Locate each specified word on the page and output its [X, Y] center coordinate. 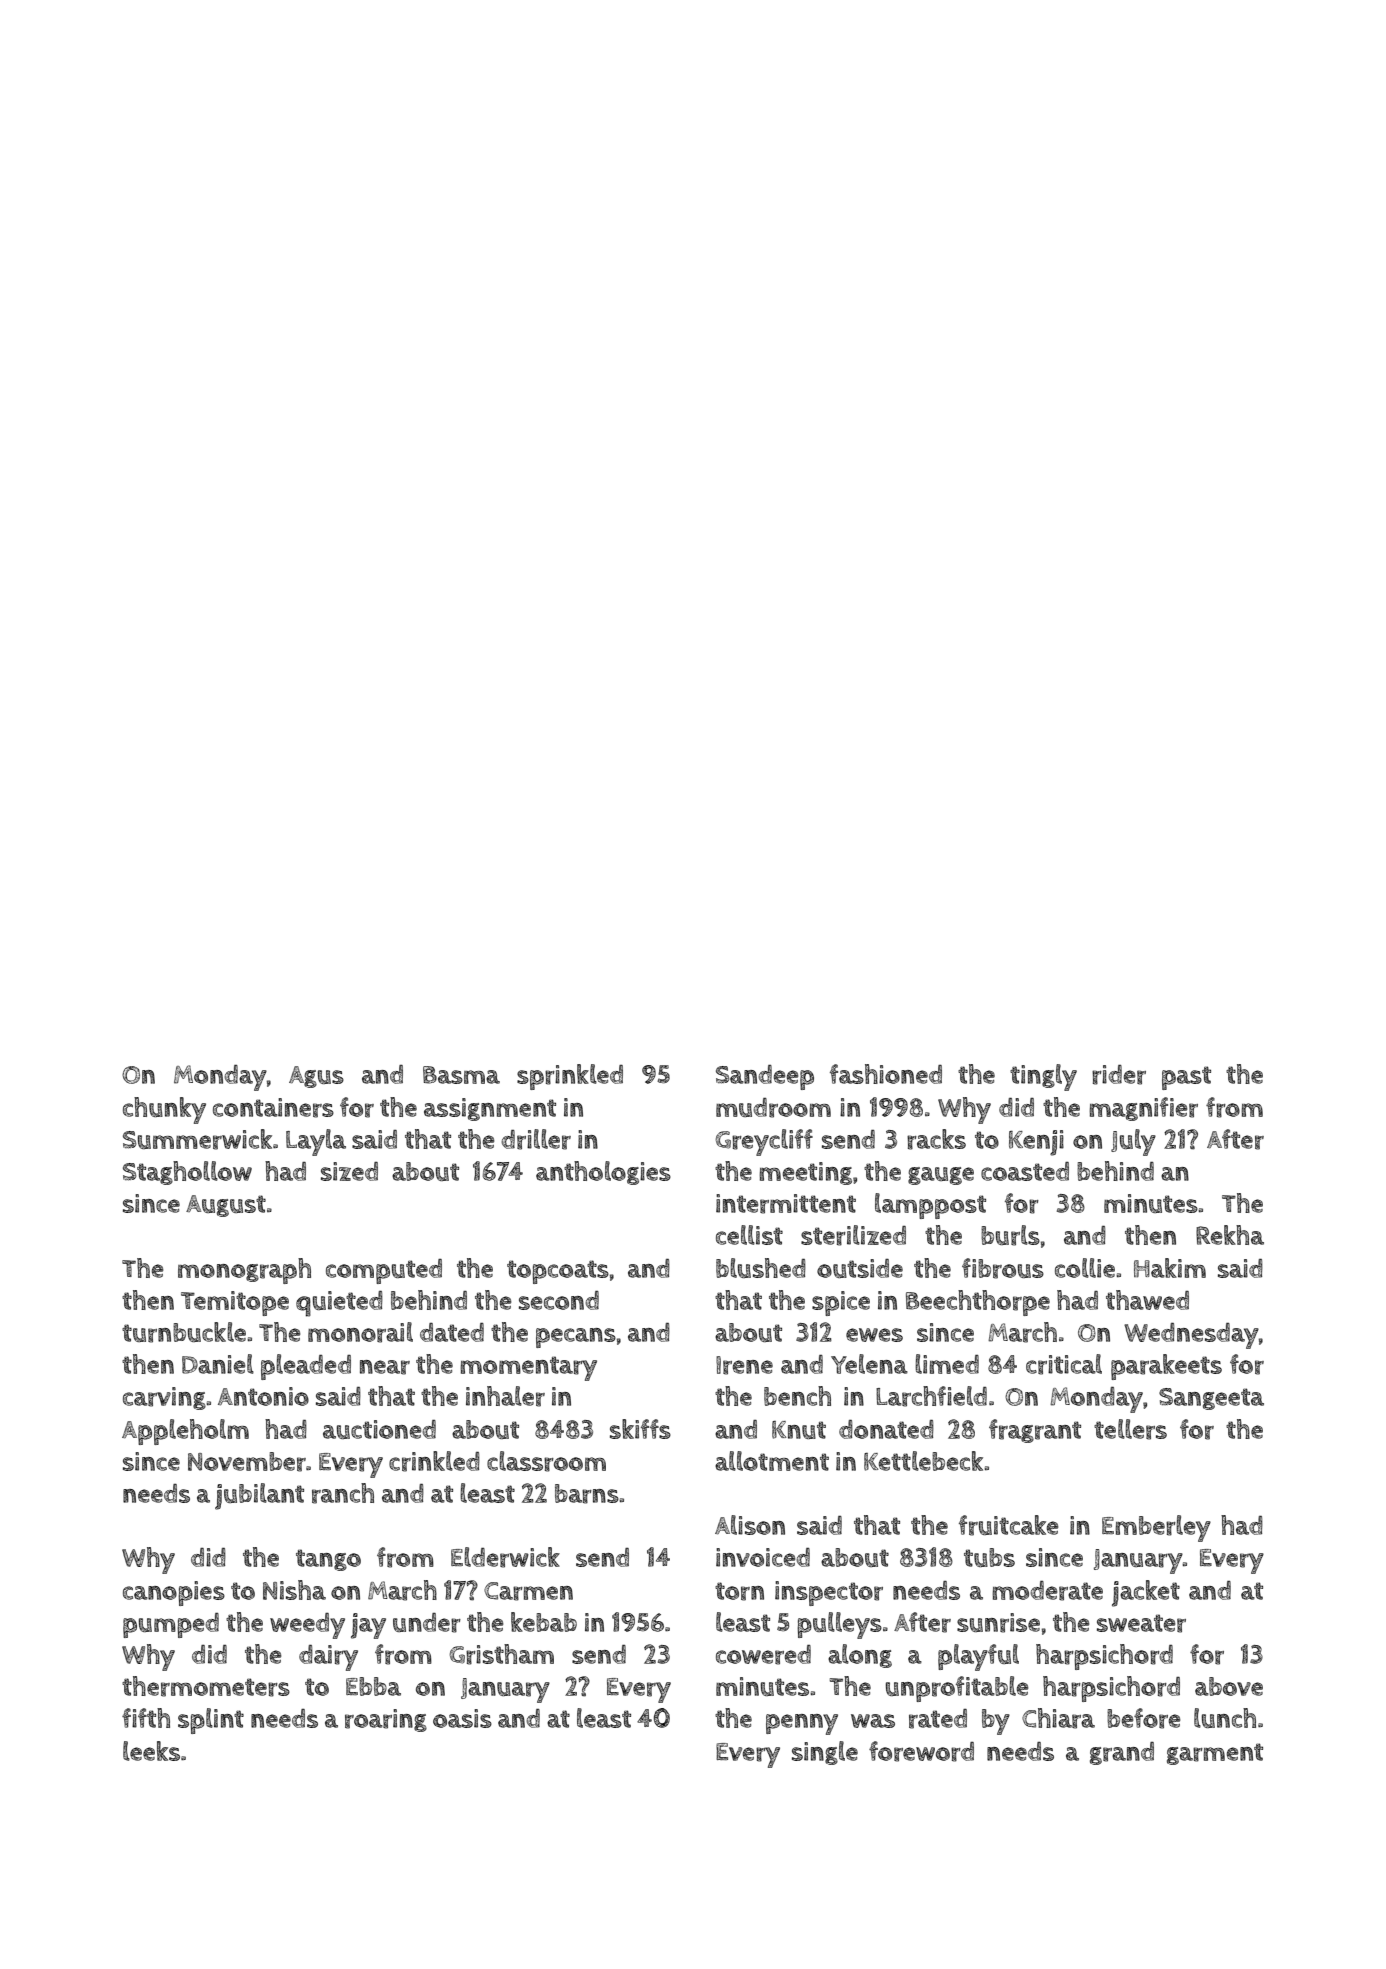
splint [211, 1721]
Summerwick [197, 1139]
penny [802, 1724]
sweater [1141, 1623]
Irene [744, 1365]
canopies [174, 1593]
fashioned [886, 1074]
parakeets [1166, 1367]
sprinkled [570, 1077]
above [1229, 1686]
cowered [763, 1655]
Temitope [235, 1303]
